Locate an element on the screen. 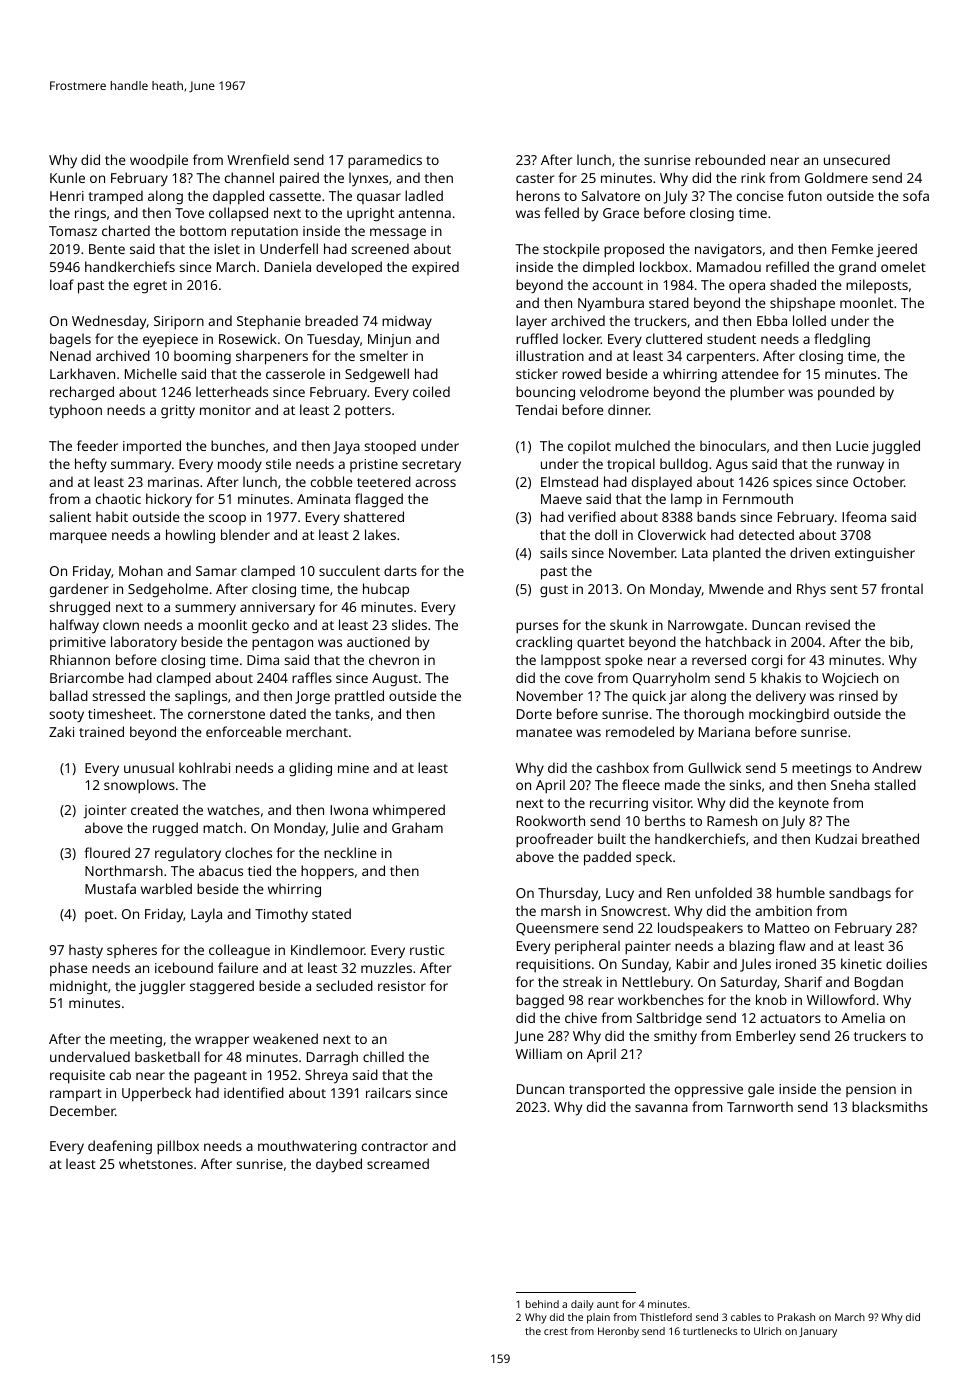 This screenshot has width=980, height=1392. sandbags is located at coordinates (860, 894).
